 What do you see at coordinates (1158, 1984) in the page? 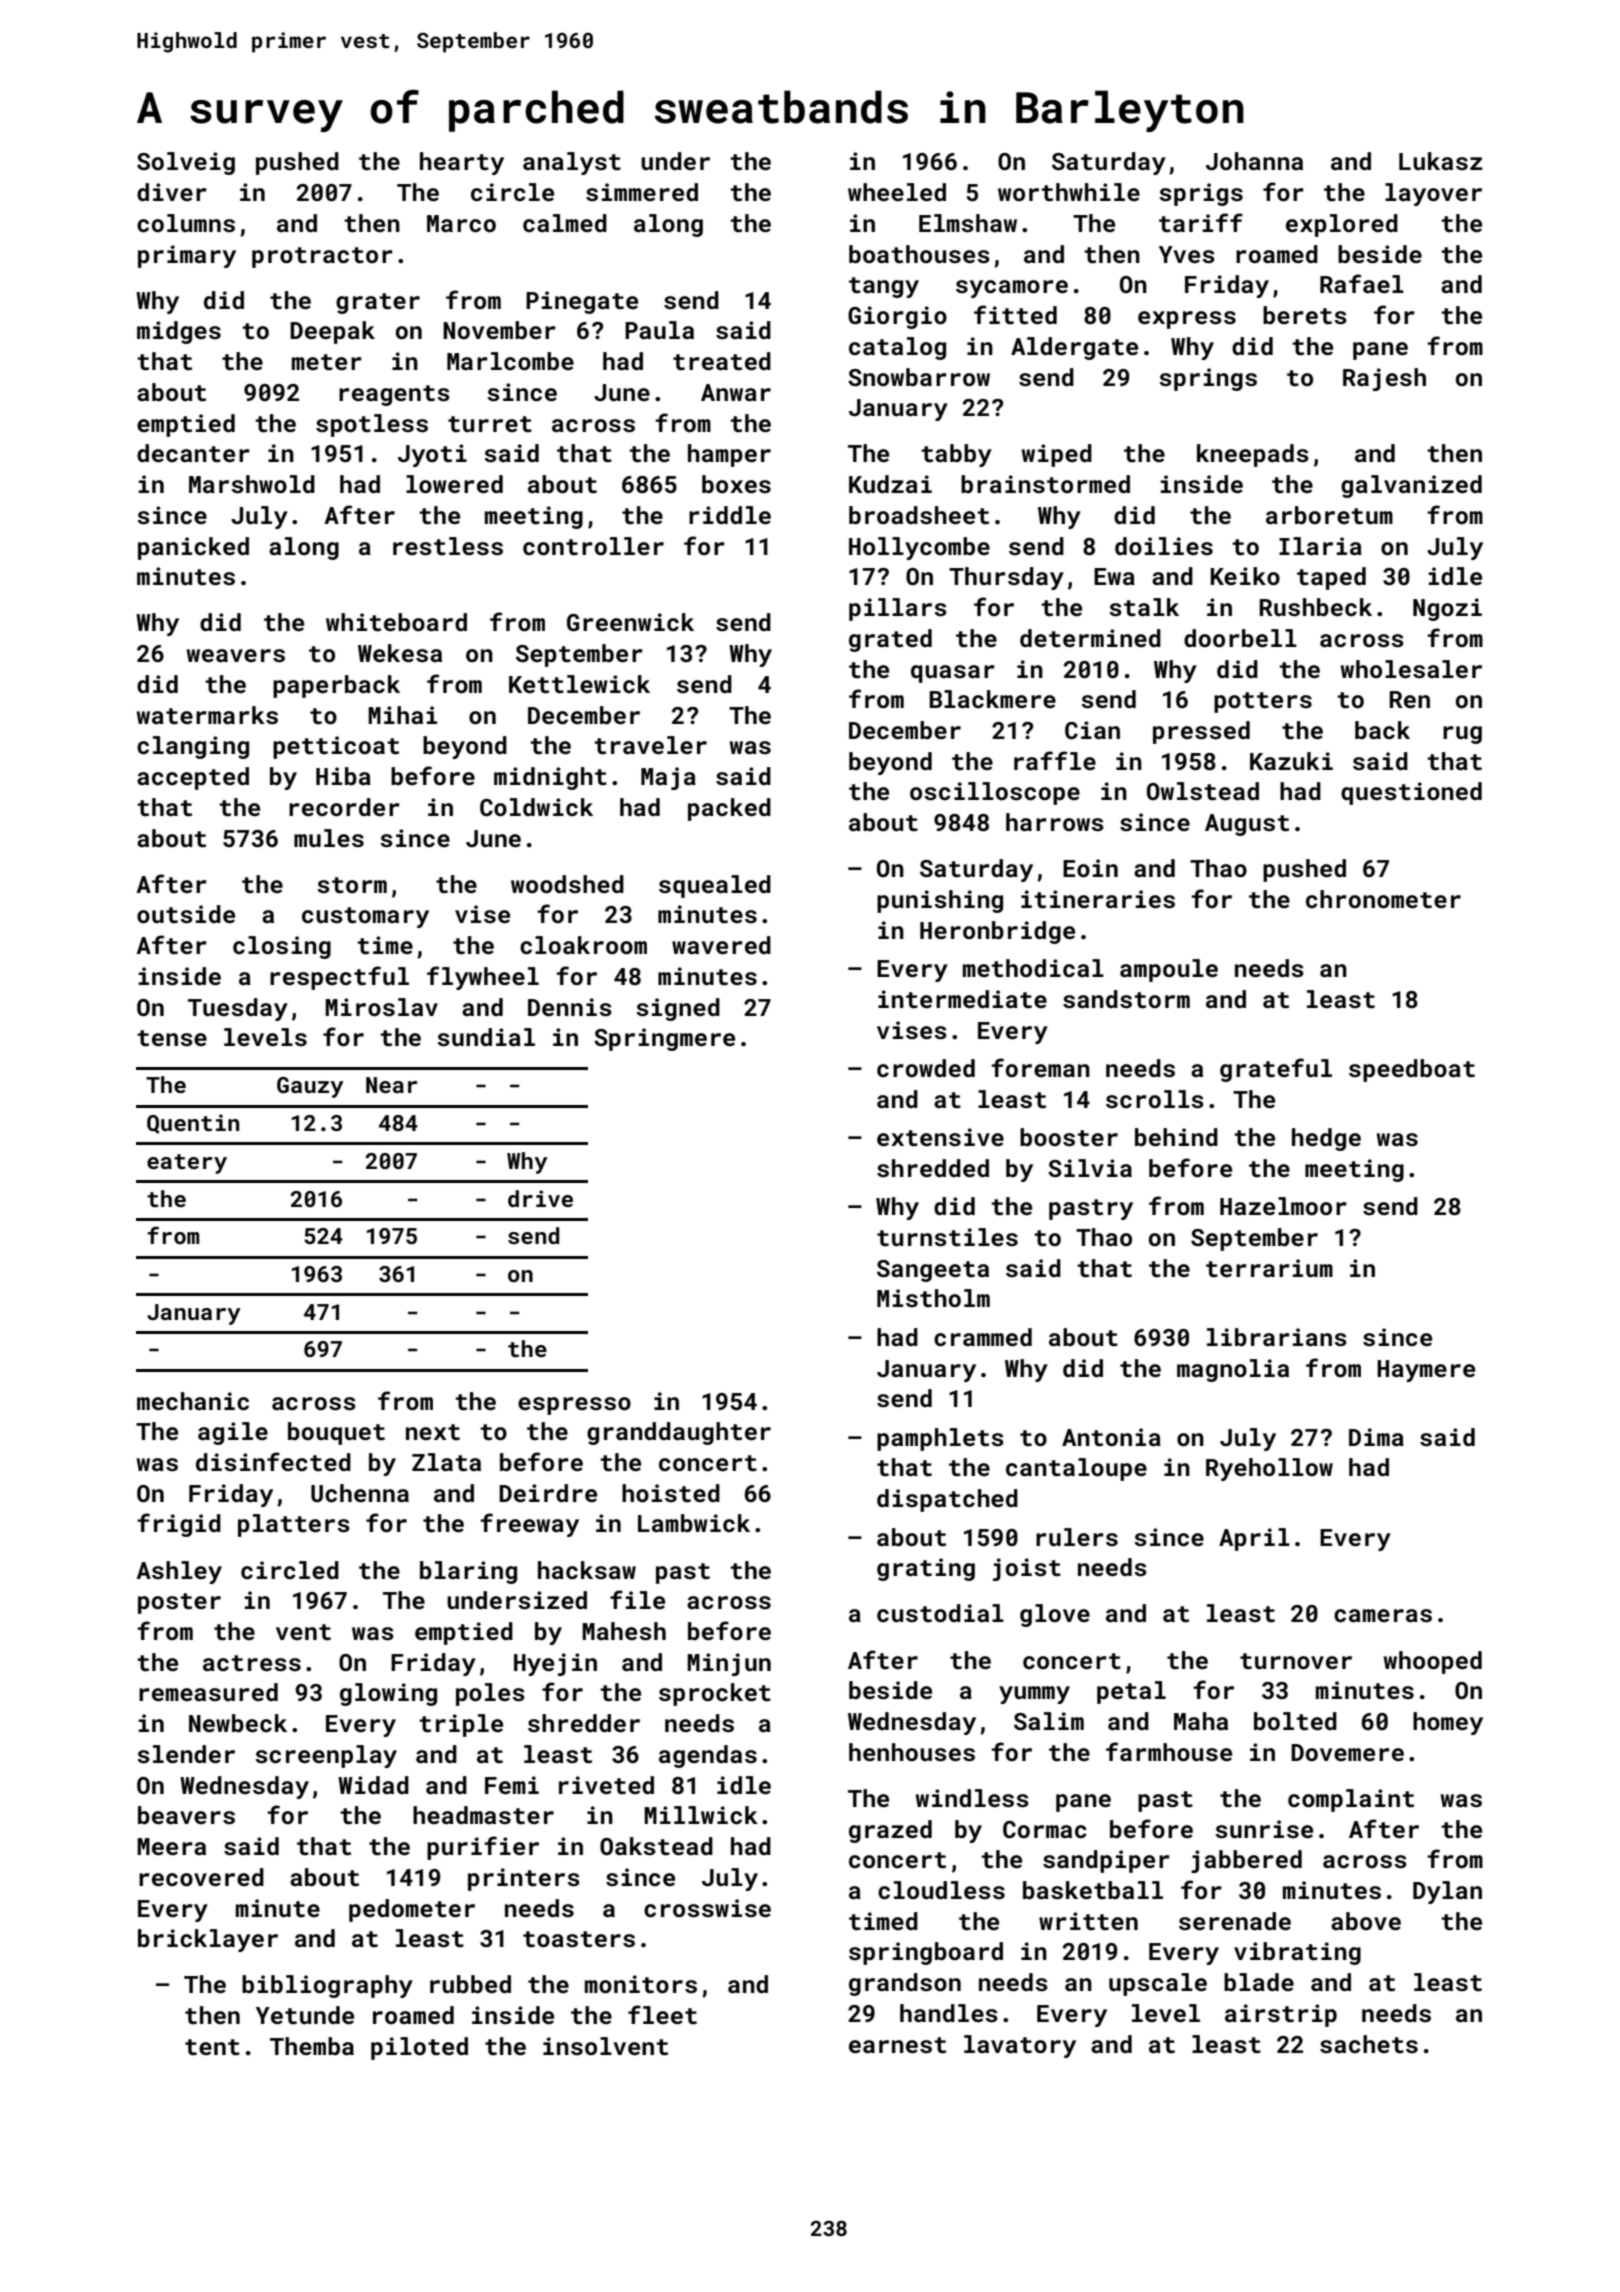
I see `upscale` at bounding box center [1158, 1984].
